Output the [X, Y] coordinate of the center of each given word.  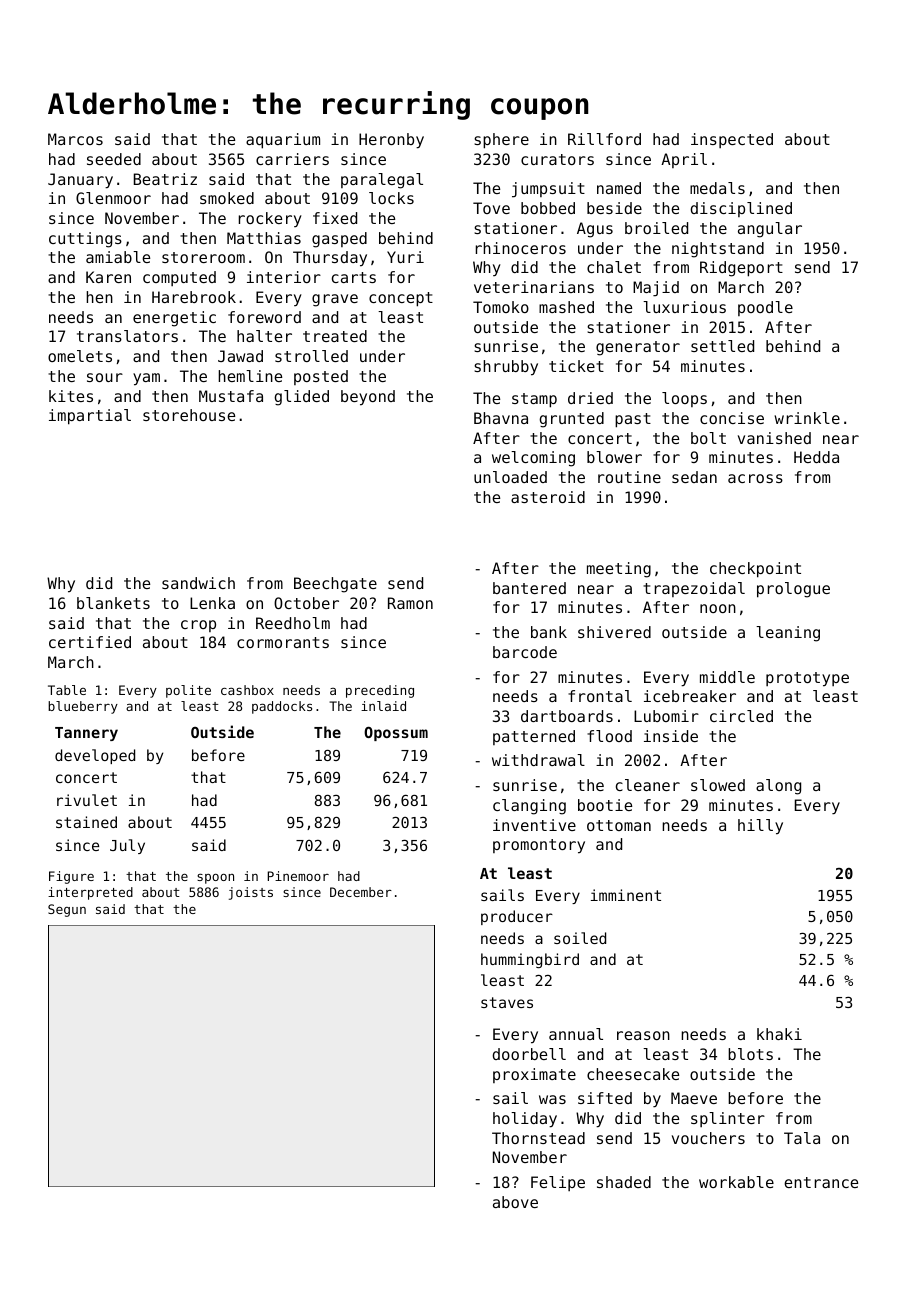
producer [517, 917]
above [515, 1202]
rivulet [87, 800]
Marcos [75, 139]
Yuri [405, 257]
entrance [821, 1182]
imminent [626, 895]
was [552, 1099]
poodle [765, 308]
